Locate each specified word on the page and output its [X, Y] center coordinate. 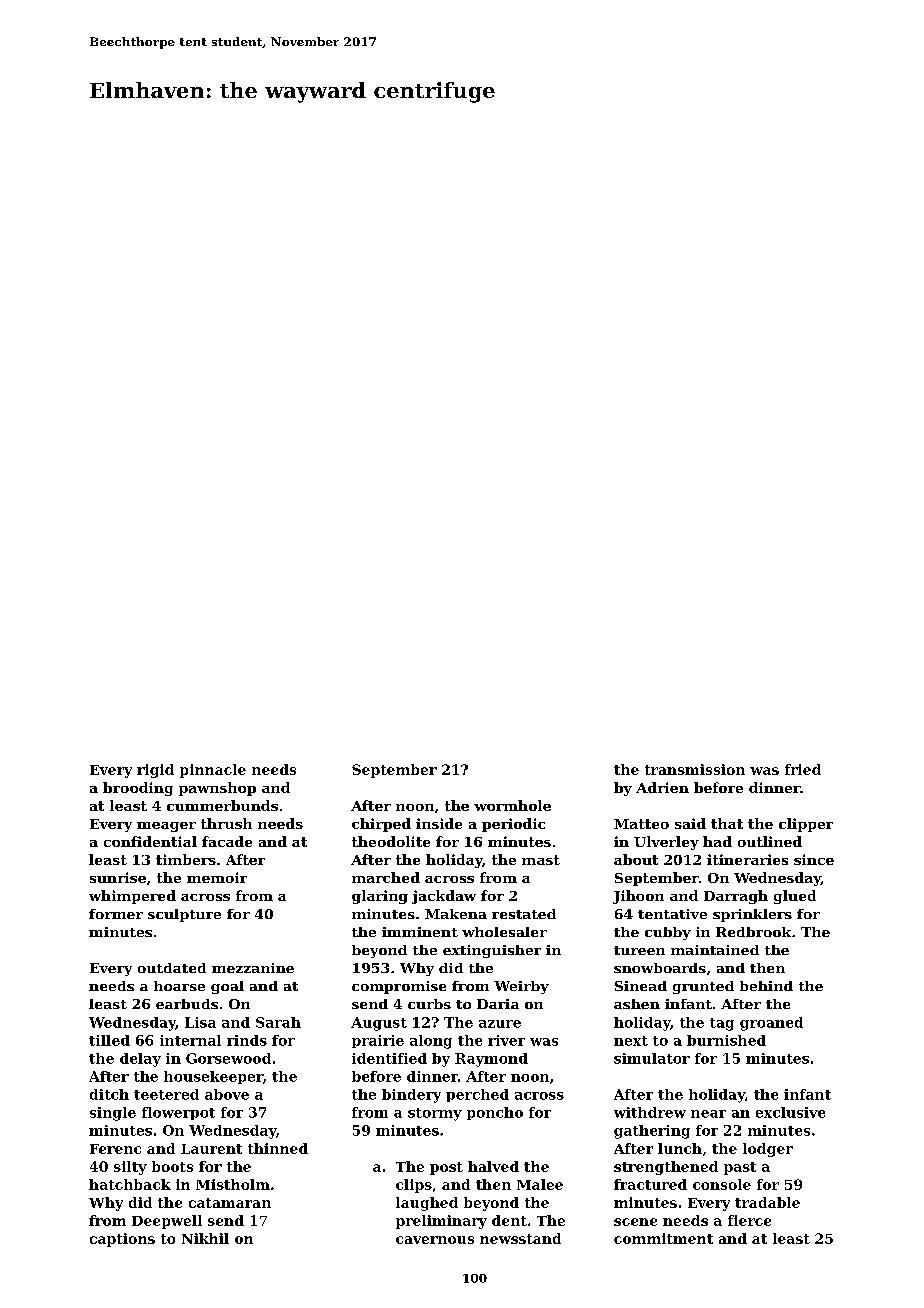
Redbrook [753, 932]
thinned [278, 1148]
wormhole [512, 805]
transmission [695, 769]
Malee [540, 1184]
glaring [380, 897]
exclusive [790, 1112]
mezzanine [253, 968]
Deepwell [167, 1222]
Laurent [211, 1149]
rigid [155, 771]
